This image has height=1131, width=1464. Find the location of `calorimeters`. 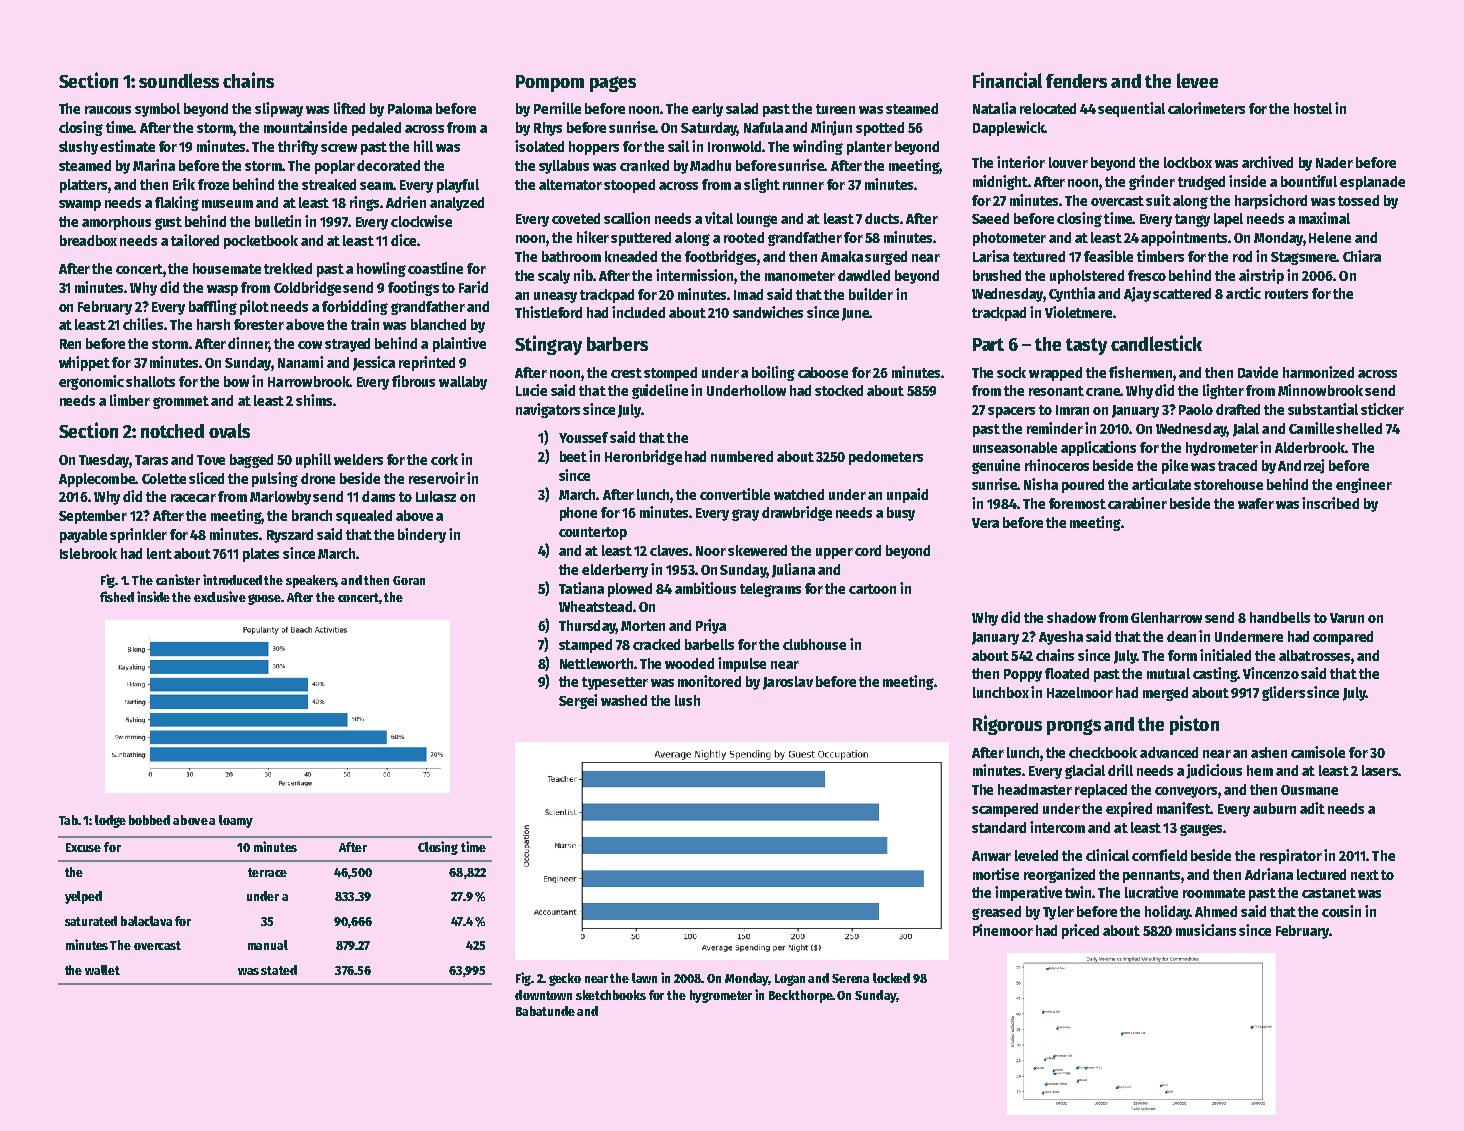

calorimeters is located at coordinates (1206, 108).
